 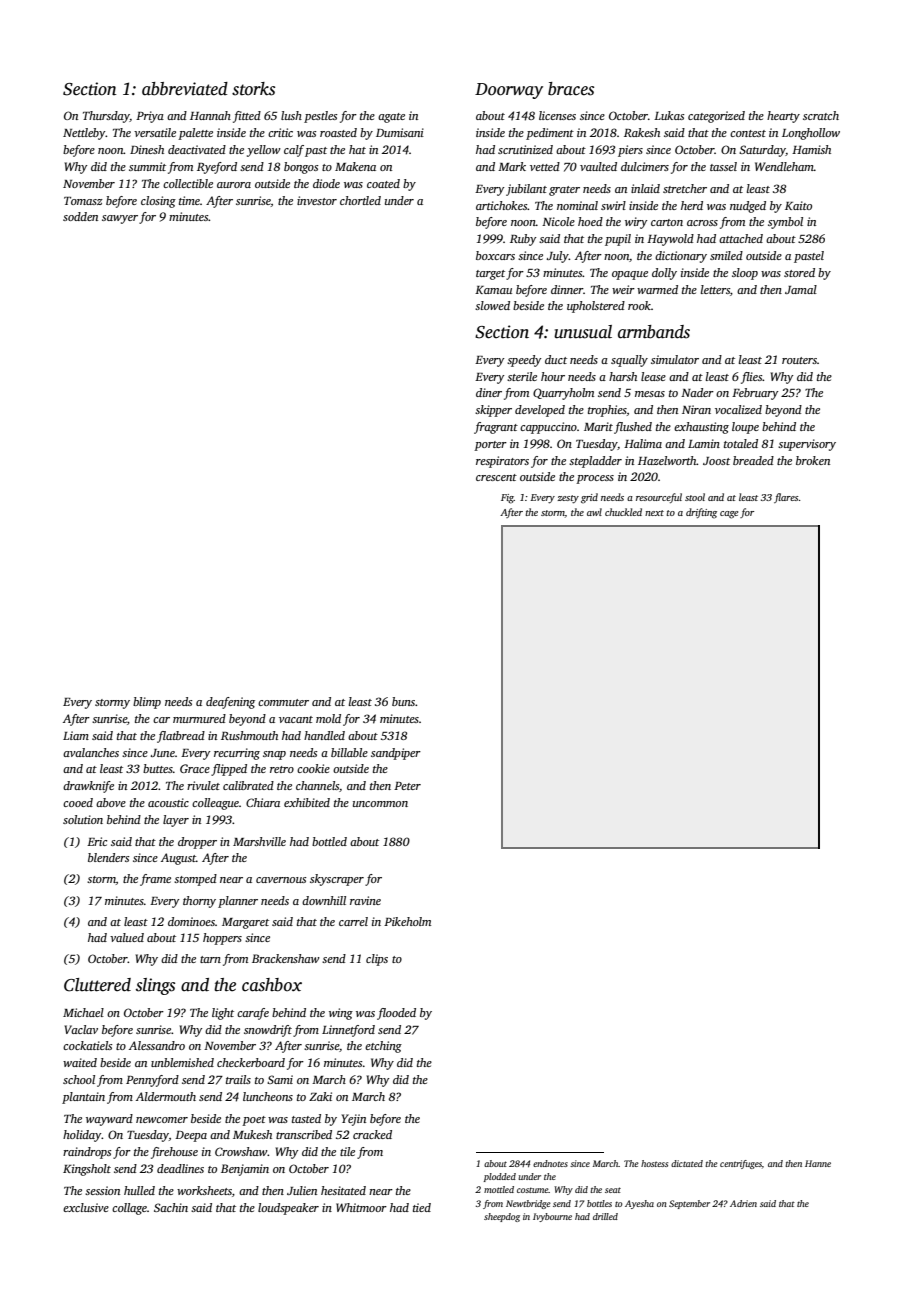 What do you see at coordinates (361, 1207) in the page?
I see `Whitmoor` at bounding box center [361, 1207].
